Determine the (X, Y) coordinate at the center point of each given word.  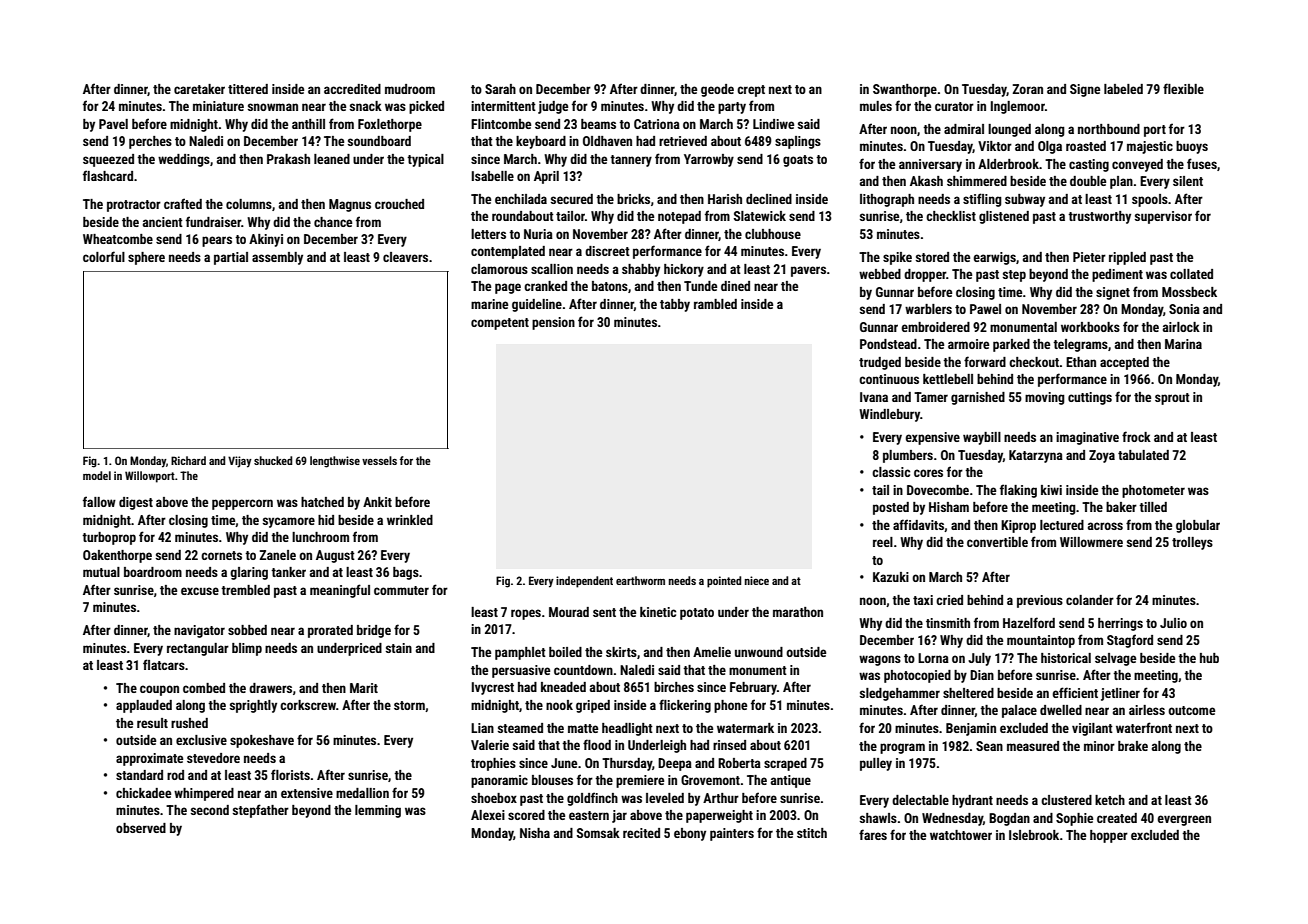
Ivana (874, 397)
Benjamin (971, 729)
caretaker (199, 89)
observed (141, 828)
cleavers (405, 257)
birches (674, 687)
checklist (951, 216)
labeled (1123, 89)
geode (717, 90)
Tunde (700, 286)
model (97, 475)
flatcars (164, 664)
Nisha (535, 833)
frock (1136, 436)
